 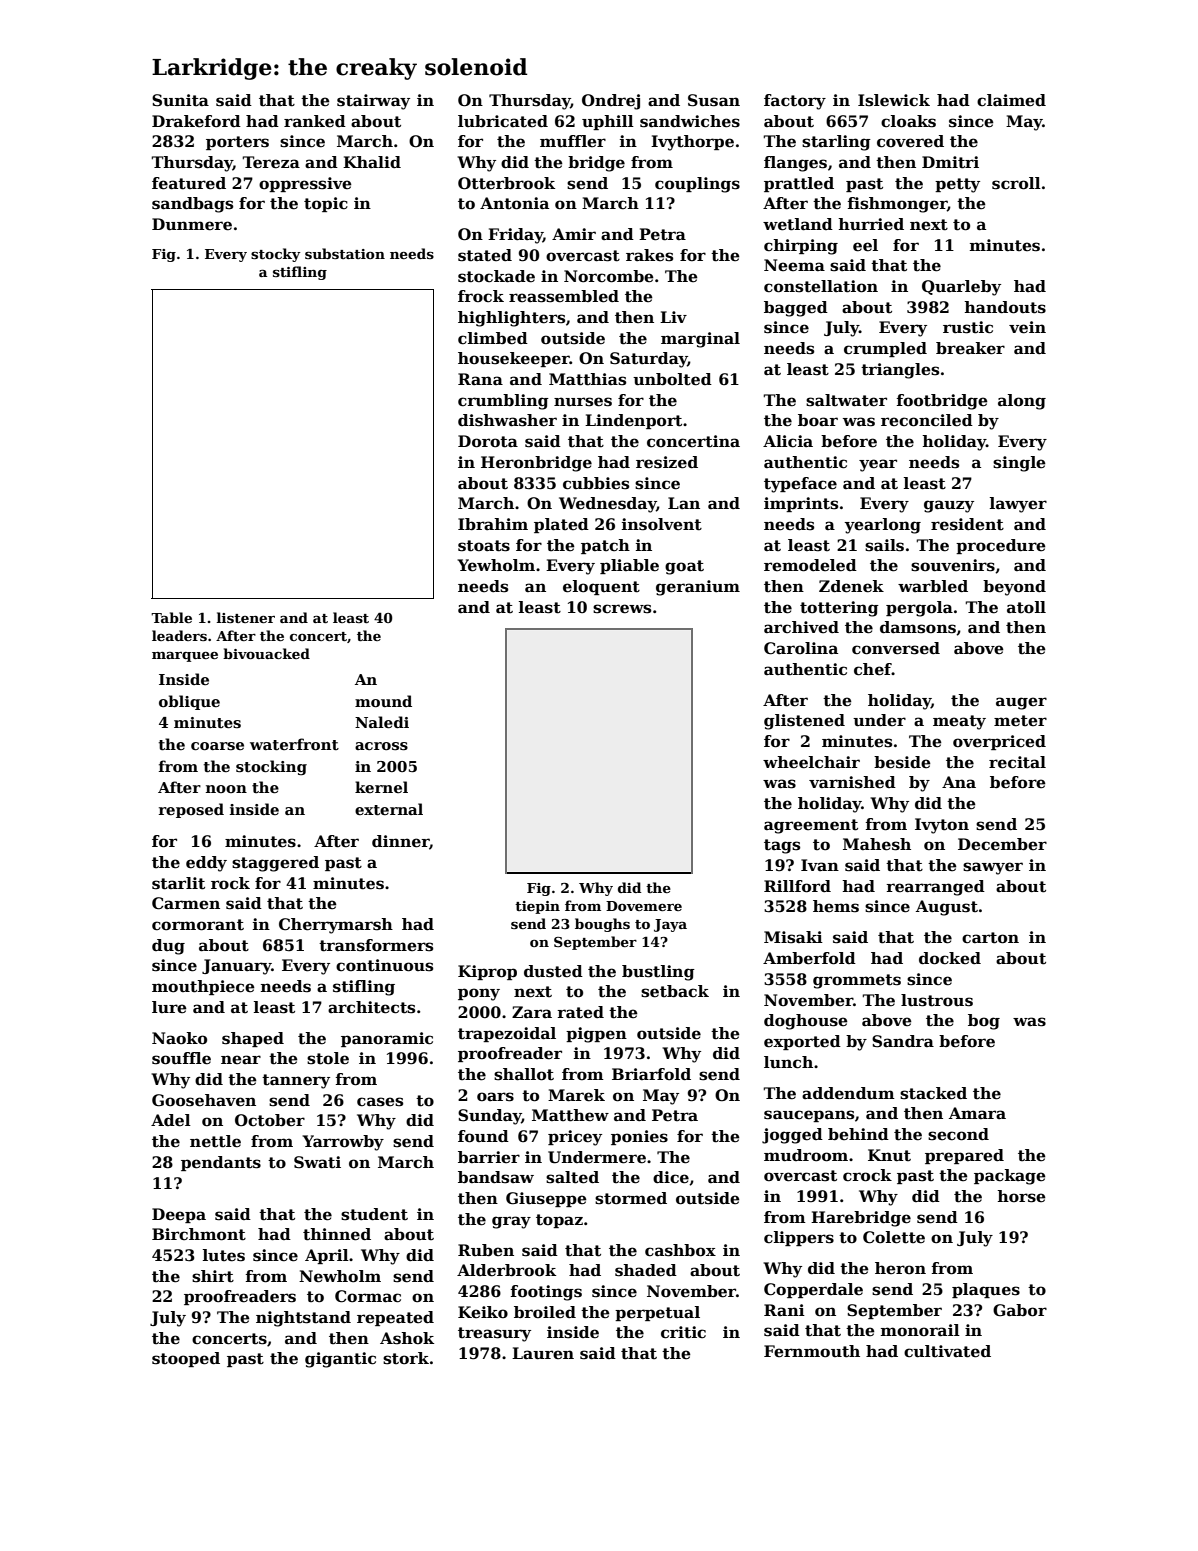 I want to click on nightstand, so click(x=303, y=1319).
